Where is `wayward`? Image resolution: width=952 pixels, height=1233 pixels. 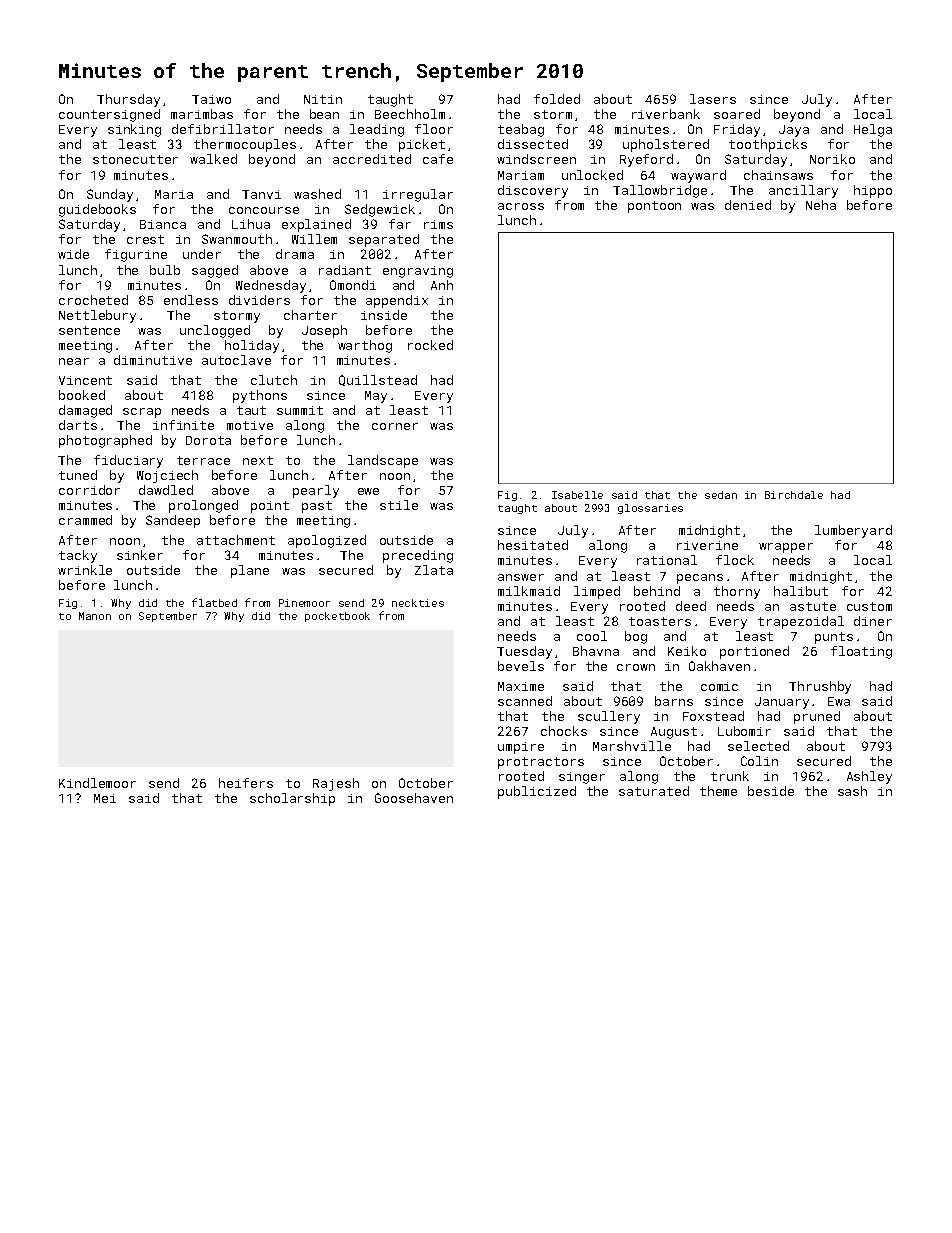
wayward is located at coordinates (698, 176).
